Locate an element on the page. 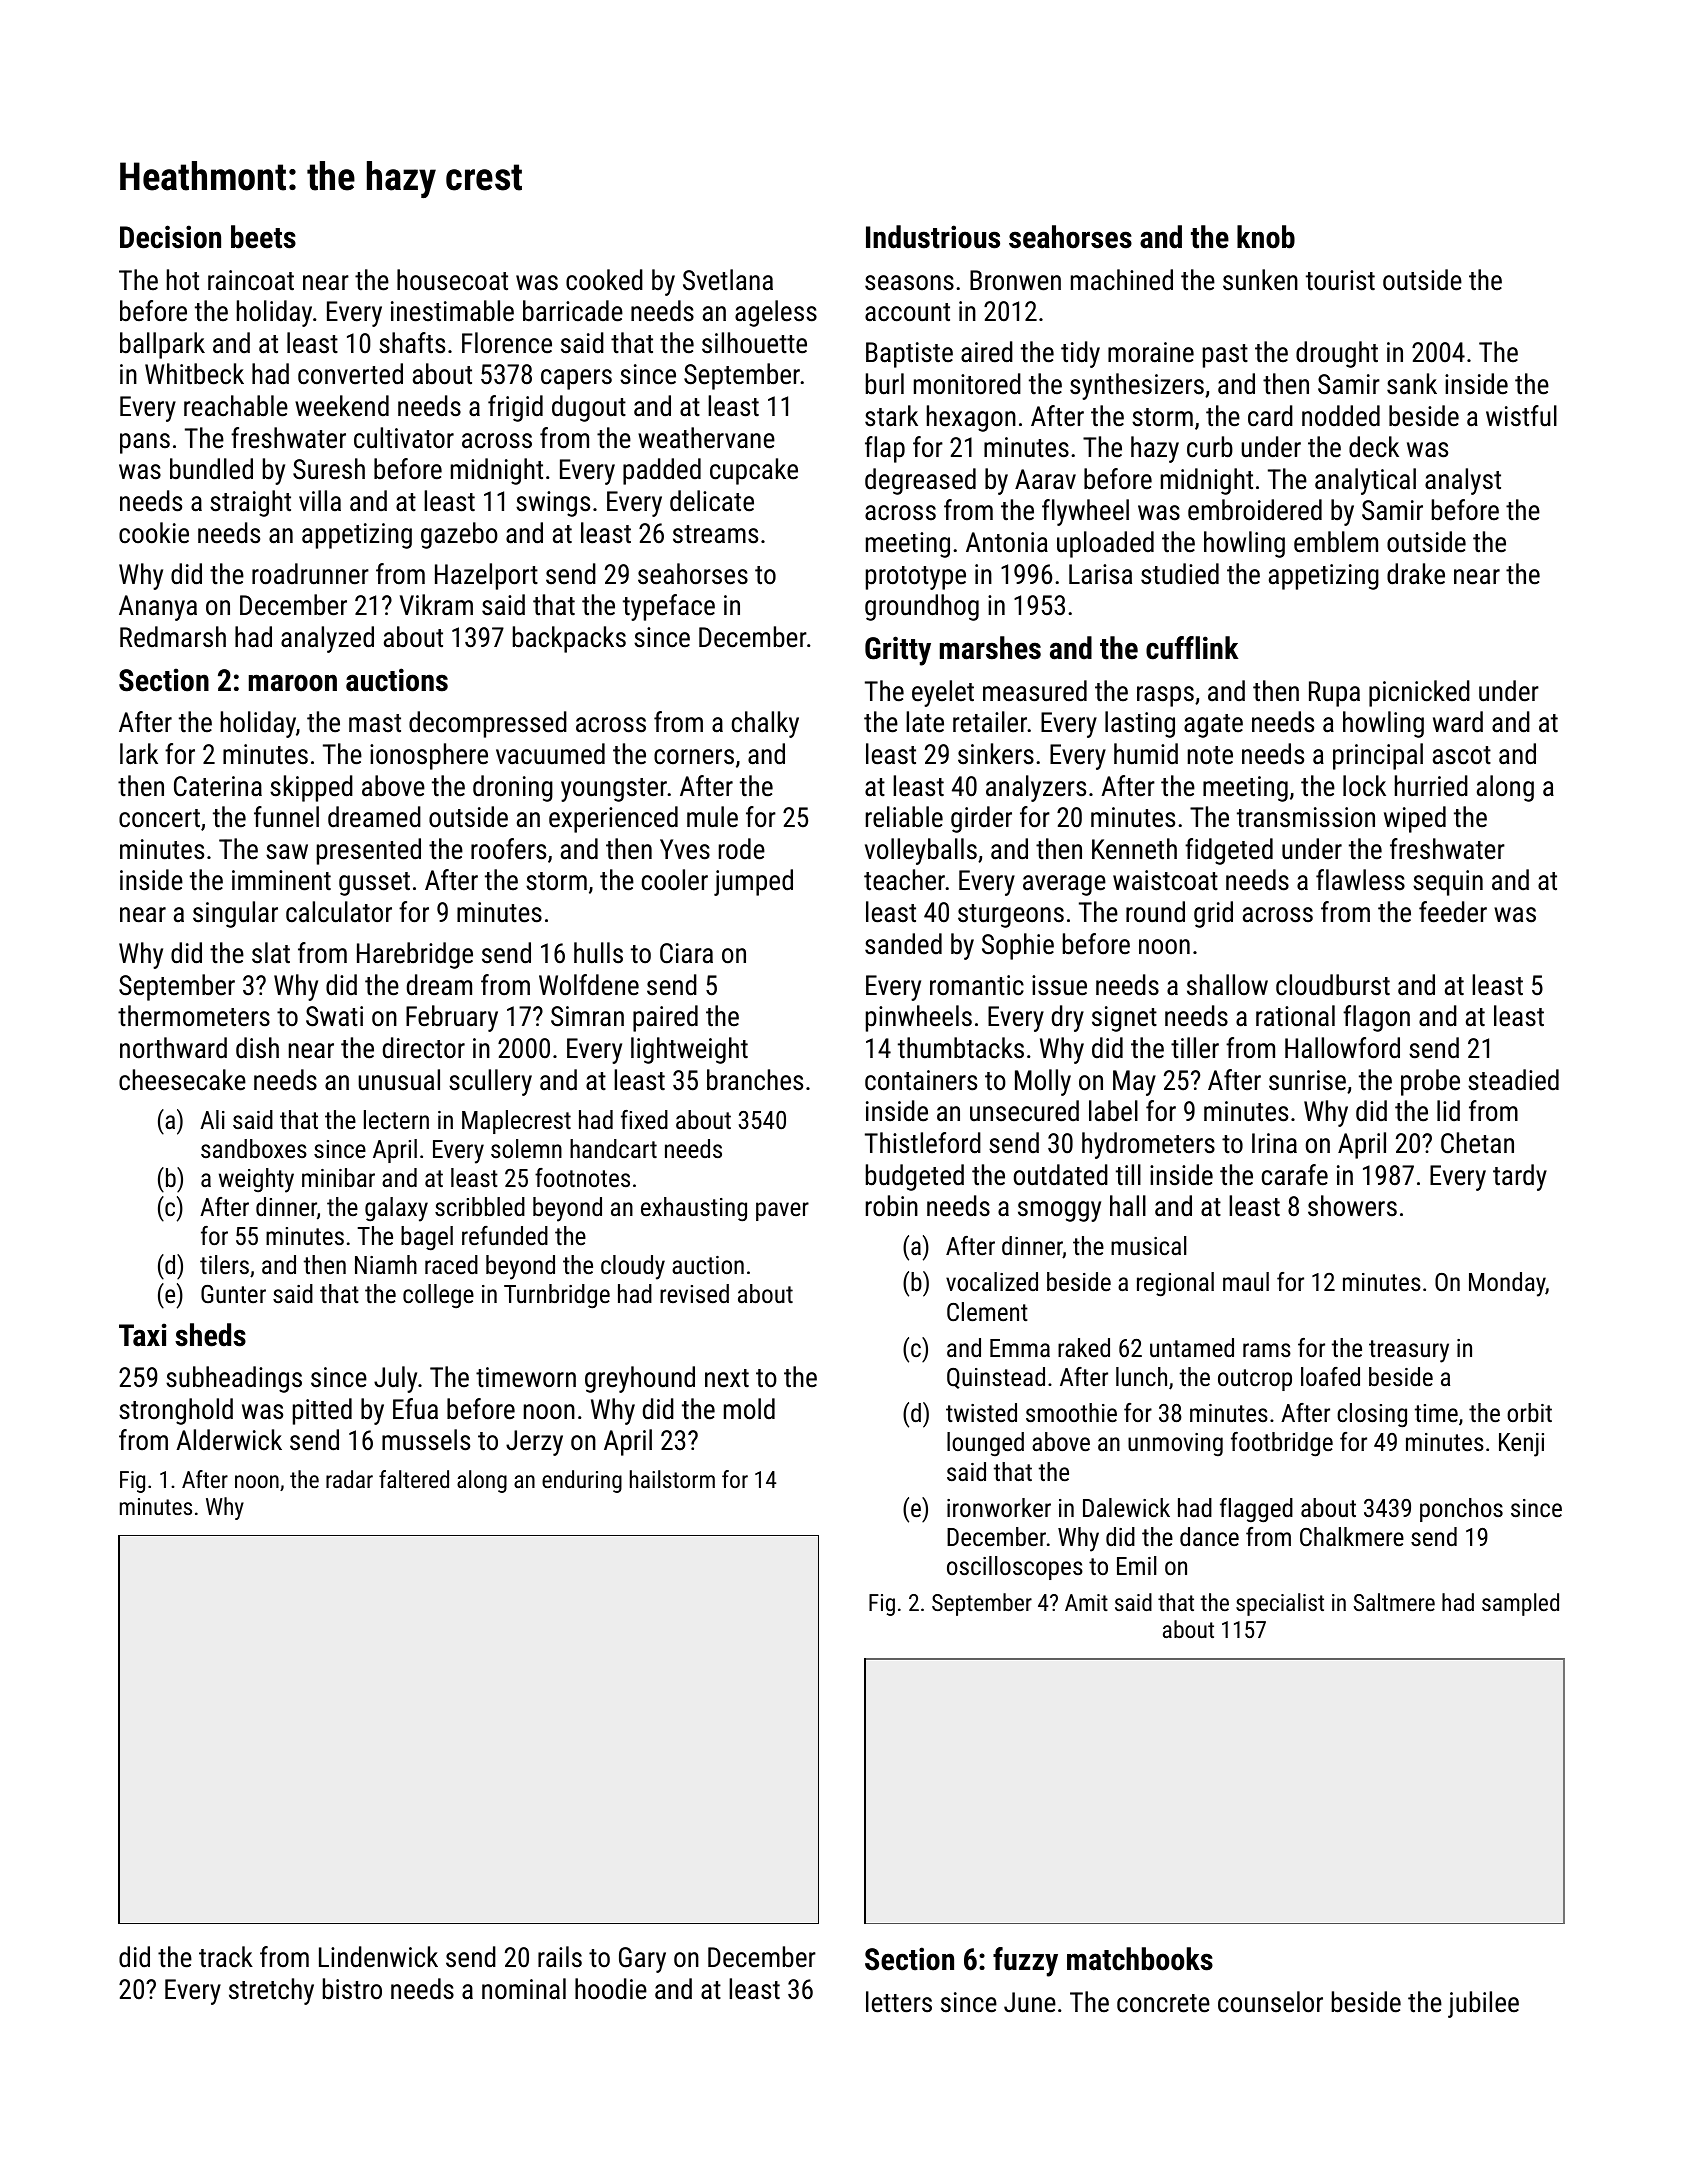 The height and width of the page is (2178, 1683). knob is located at coordinates (1266, 237).
